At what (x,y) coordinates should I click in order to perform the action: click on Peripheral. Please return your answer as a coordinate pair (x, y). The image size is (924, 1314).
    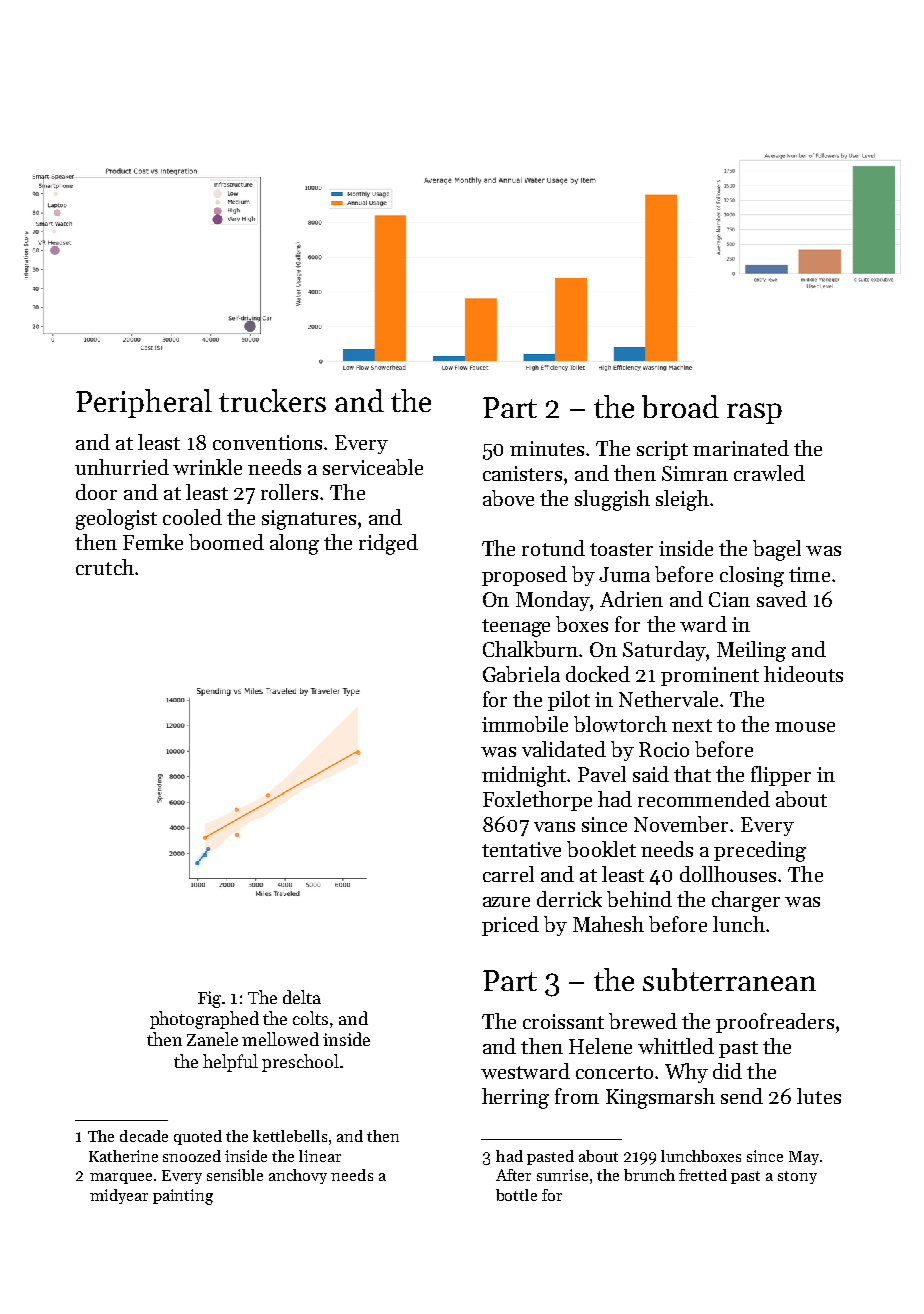
    Looking at the image, I should click on (144, 403).
